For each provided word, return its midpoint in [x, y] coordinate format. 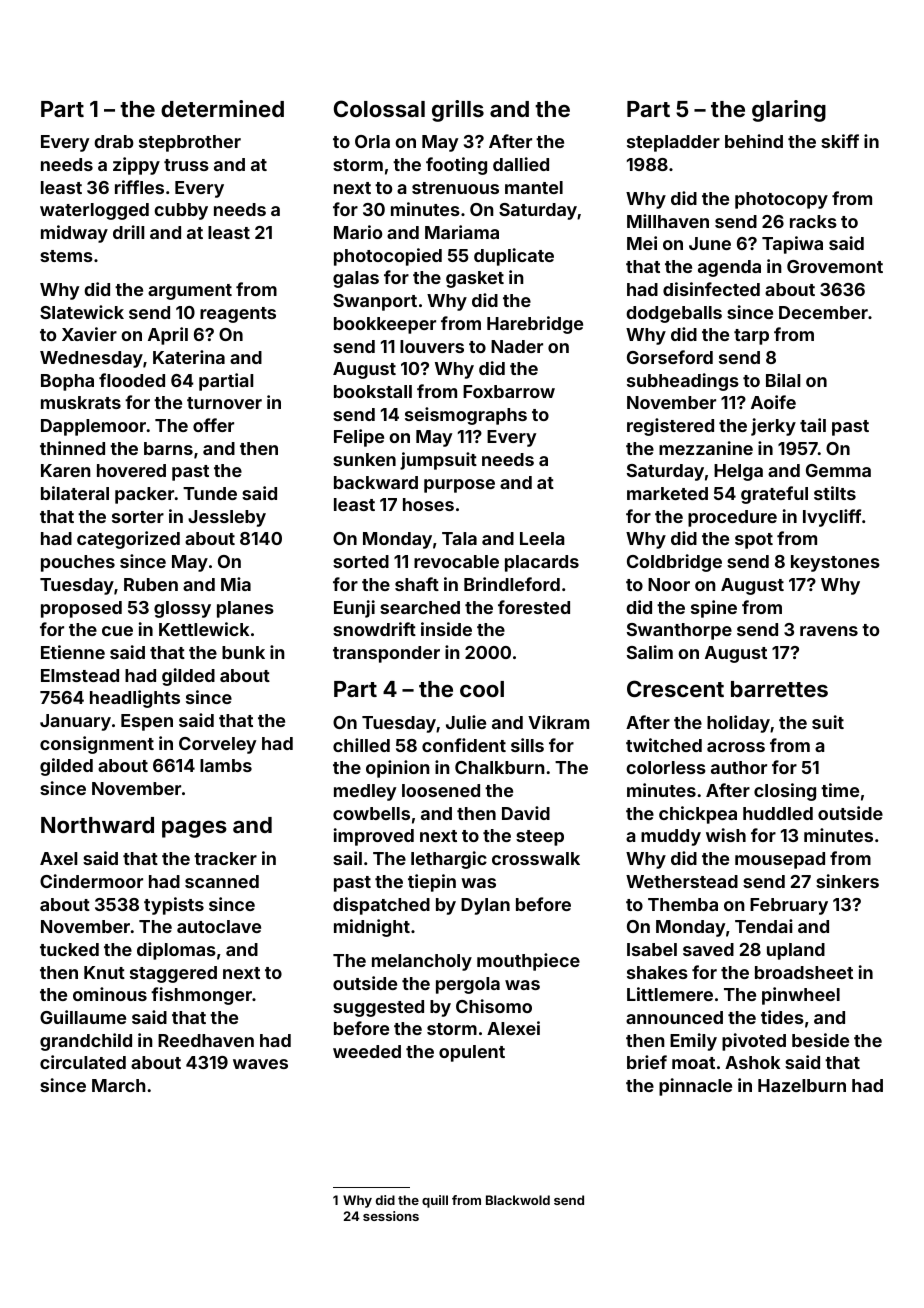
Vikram [558, 722]
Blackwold [518, 1200]
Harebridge [535, 325]
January [75, 722]
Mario [358, 232]
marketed [667, 493]
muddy [671, 837]
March [119, 1085]
